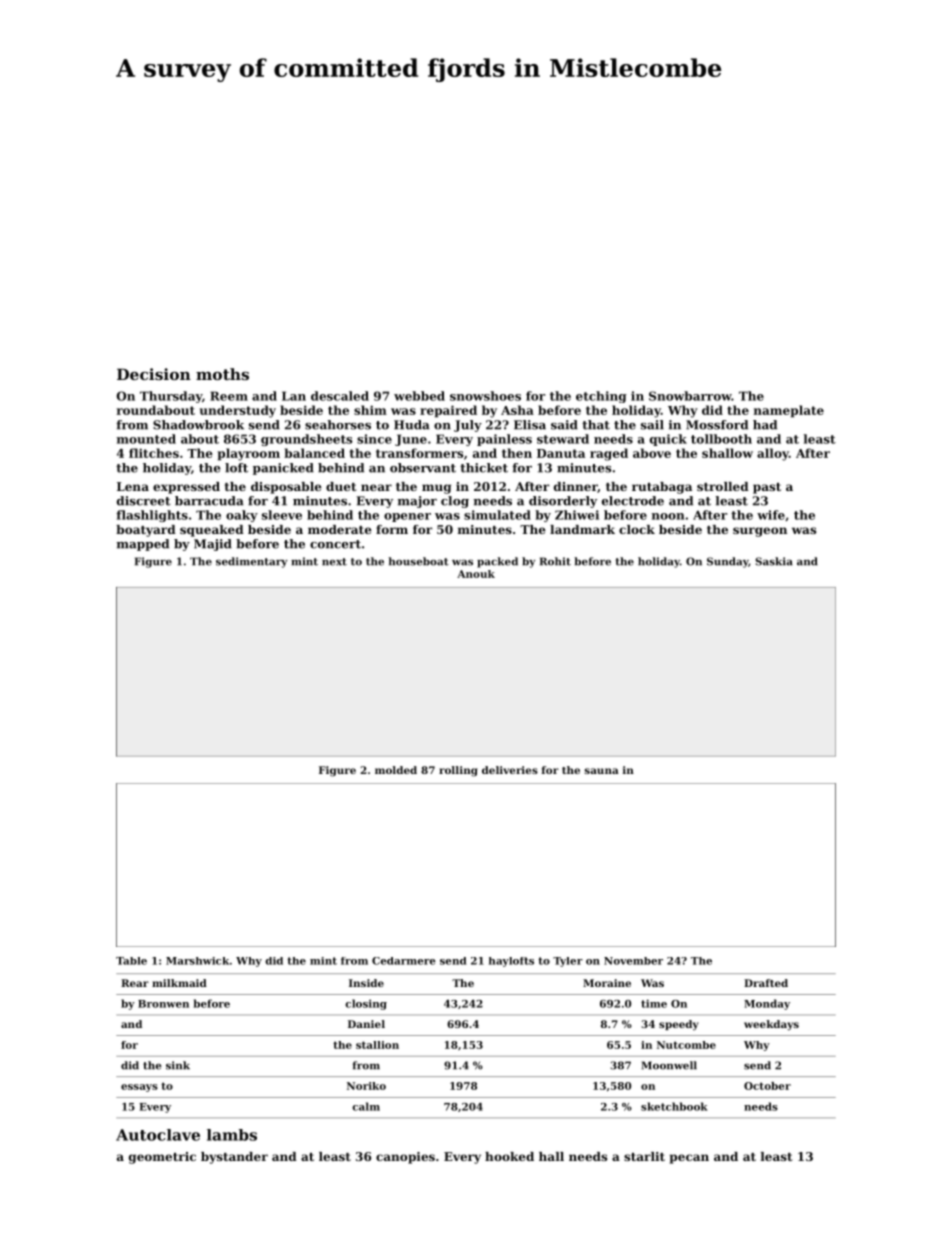 The width and height of the screenshot is (952, 1233). What do you see at coordinates (690, 396) in the screenshot?
I see `Snowbarrow` at bounding box center [690, 396].
